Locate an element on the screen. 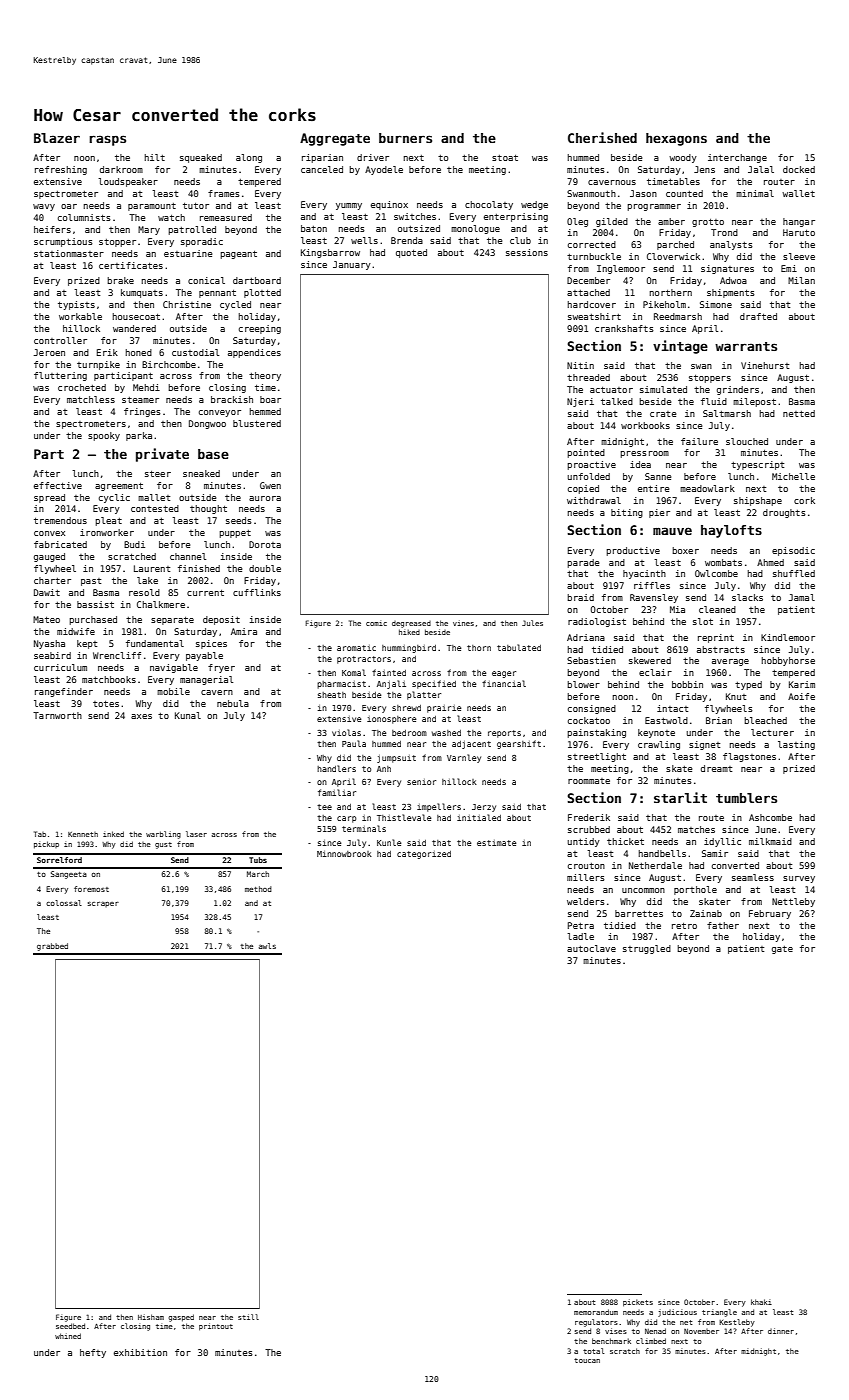 The height and width of the screenshot is (1400, 849). toucan is located at coordinates (587, 1360).
